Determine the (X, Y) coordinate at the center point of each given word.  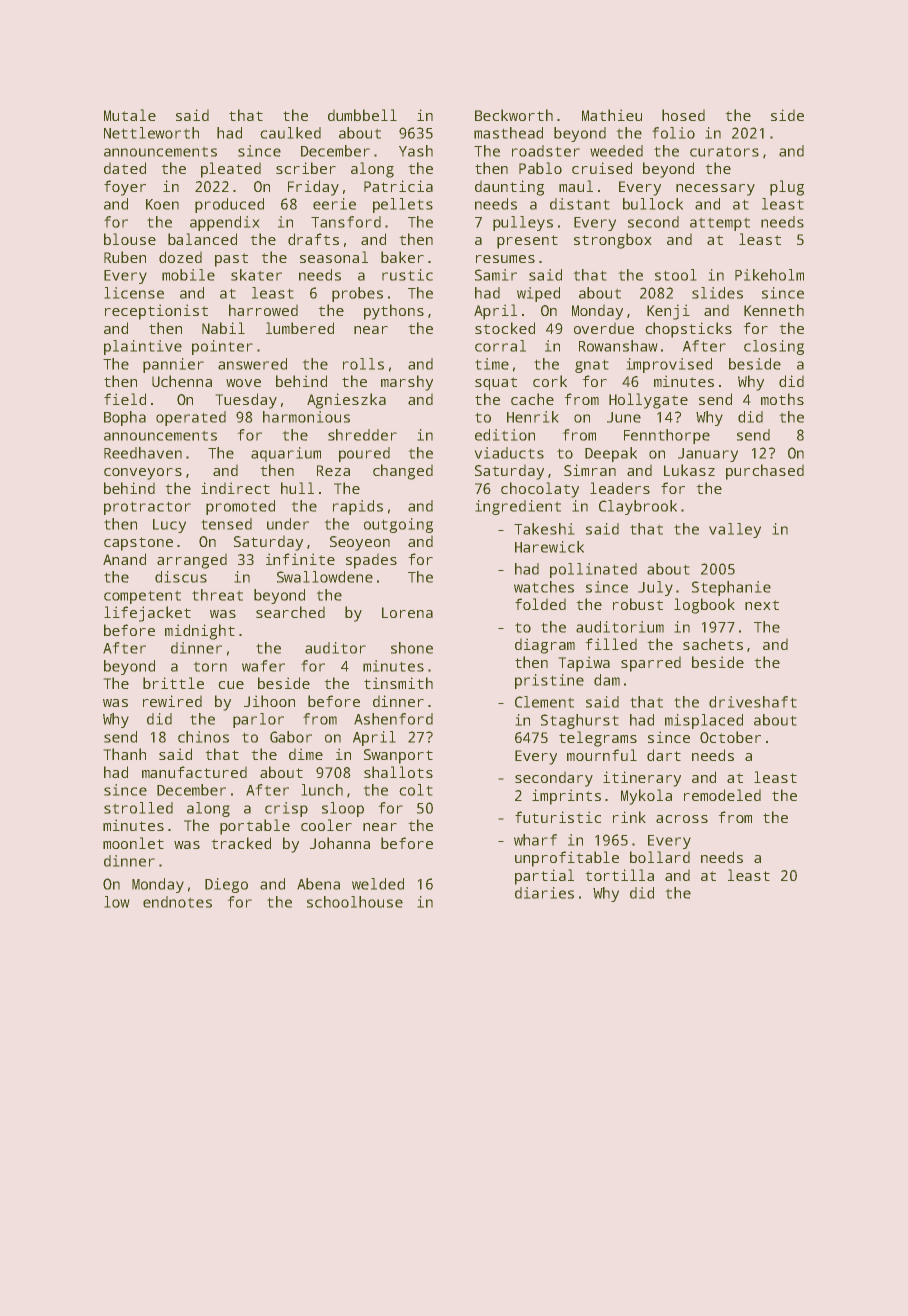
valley (735, 530)
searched (290, 612)
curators (724, 152)
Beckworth (514, 115)
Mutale (130, 115)
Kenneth (774, 310)
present (527, 242)
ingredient (518, 507)
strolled (138, 808)
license (134, 293)
